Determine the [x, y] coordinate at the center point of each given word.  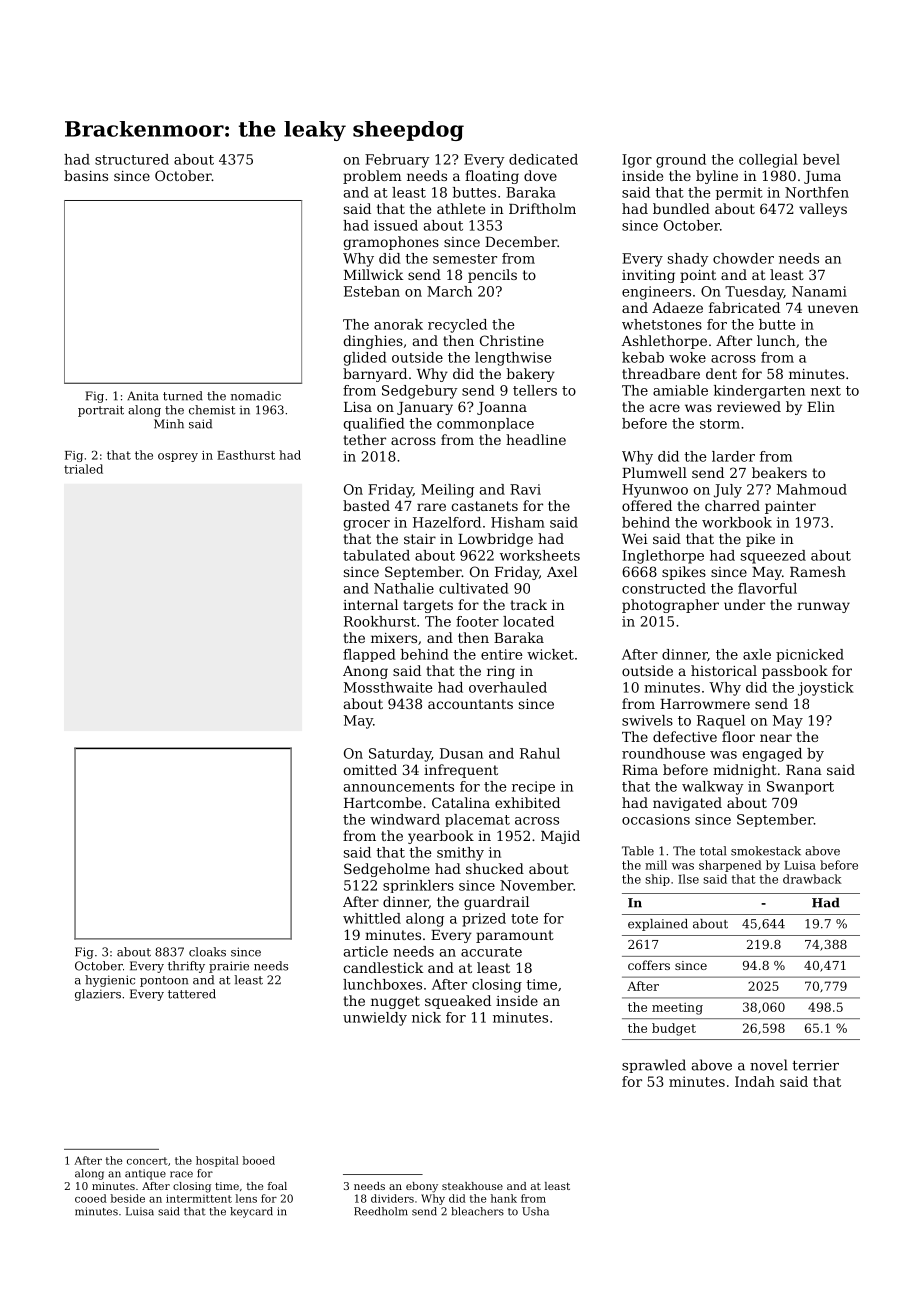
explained [658, 925]
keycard [251, 1212]
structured [132, 159]
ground [681, 161]
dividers [392, 1198]
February [397, 161]
